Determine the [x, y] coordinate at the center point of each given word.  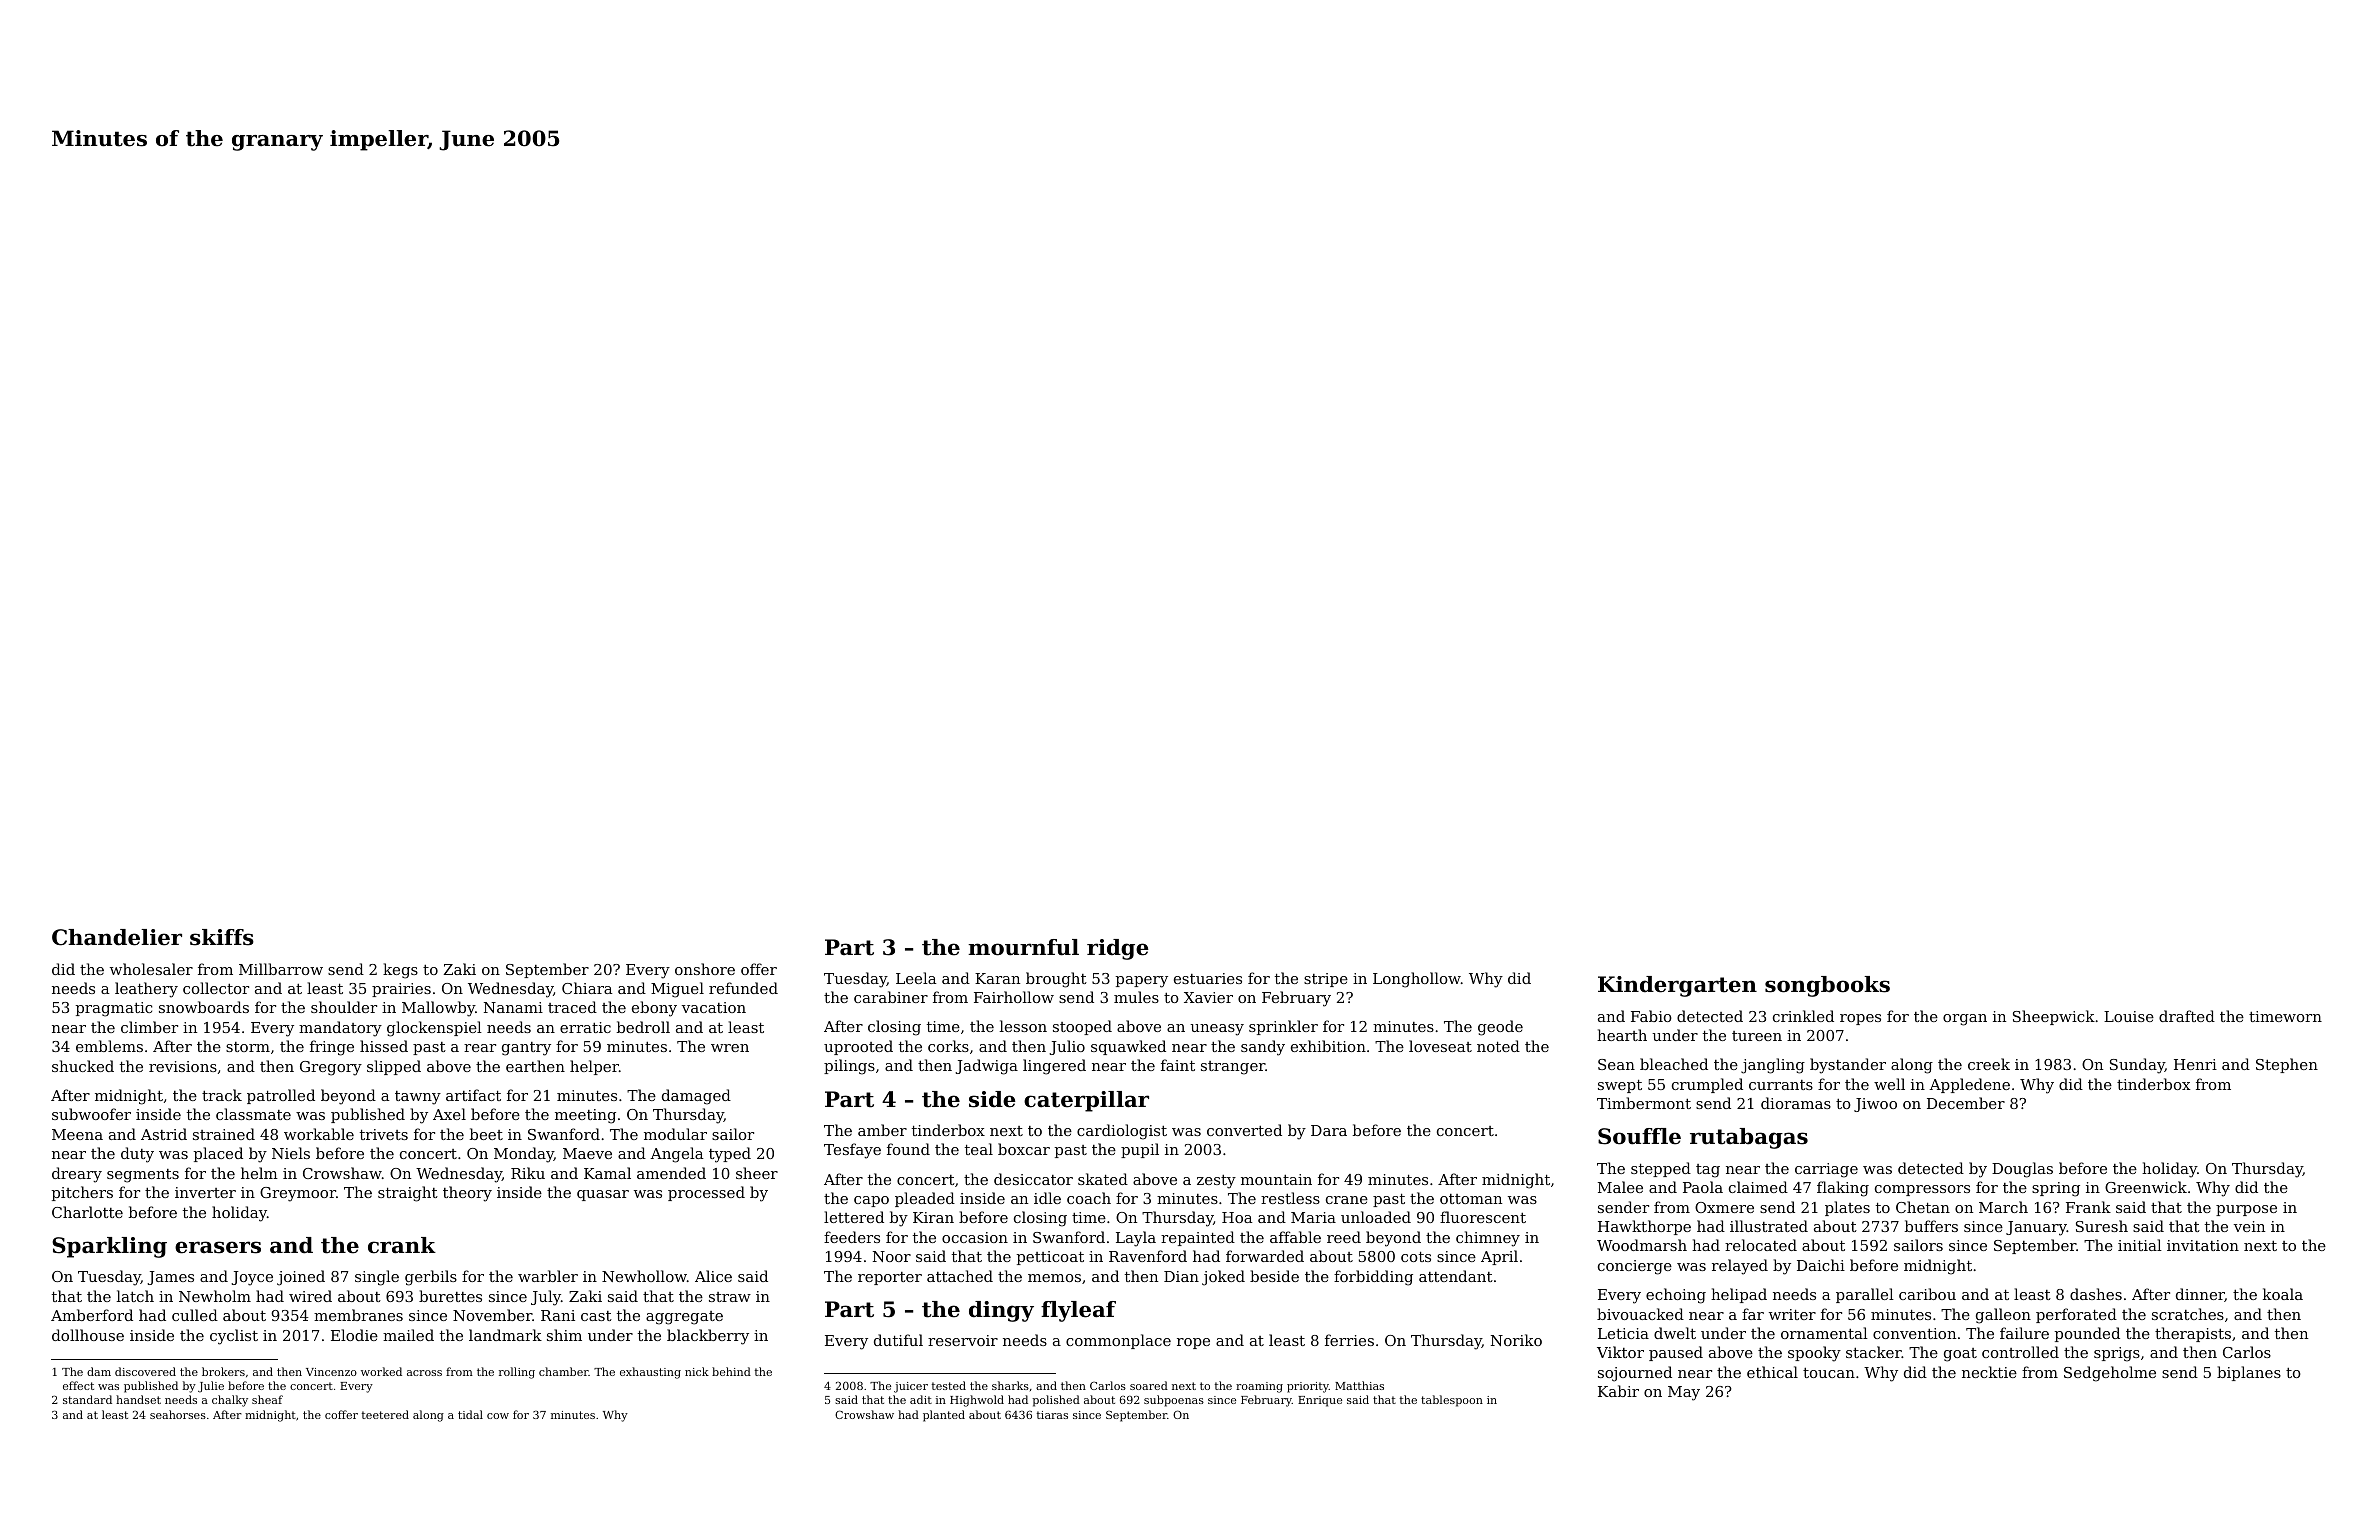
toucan [1829, 1373]
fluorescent [1483, 1217]
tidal [470, 1414]
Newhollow [644, 1276]
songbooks [1827, 986]
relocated [1761, 1245]
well [1889, 1084]
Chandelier [117, 937]
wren [730, 1048]
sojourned [1635, 1374]
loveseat [1440, 1046]
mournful [1023, 947]
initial [2140, 1245]
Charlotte [87, 1212]
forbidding [1373, 1278]
